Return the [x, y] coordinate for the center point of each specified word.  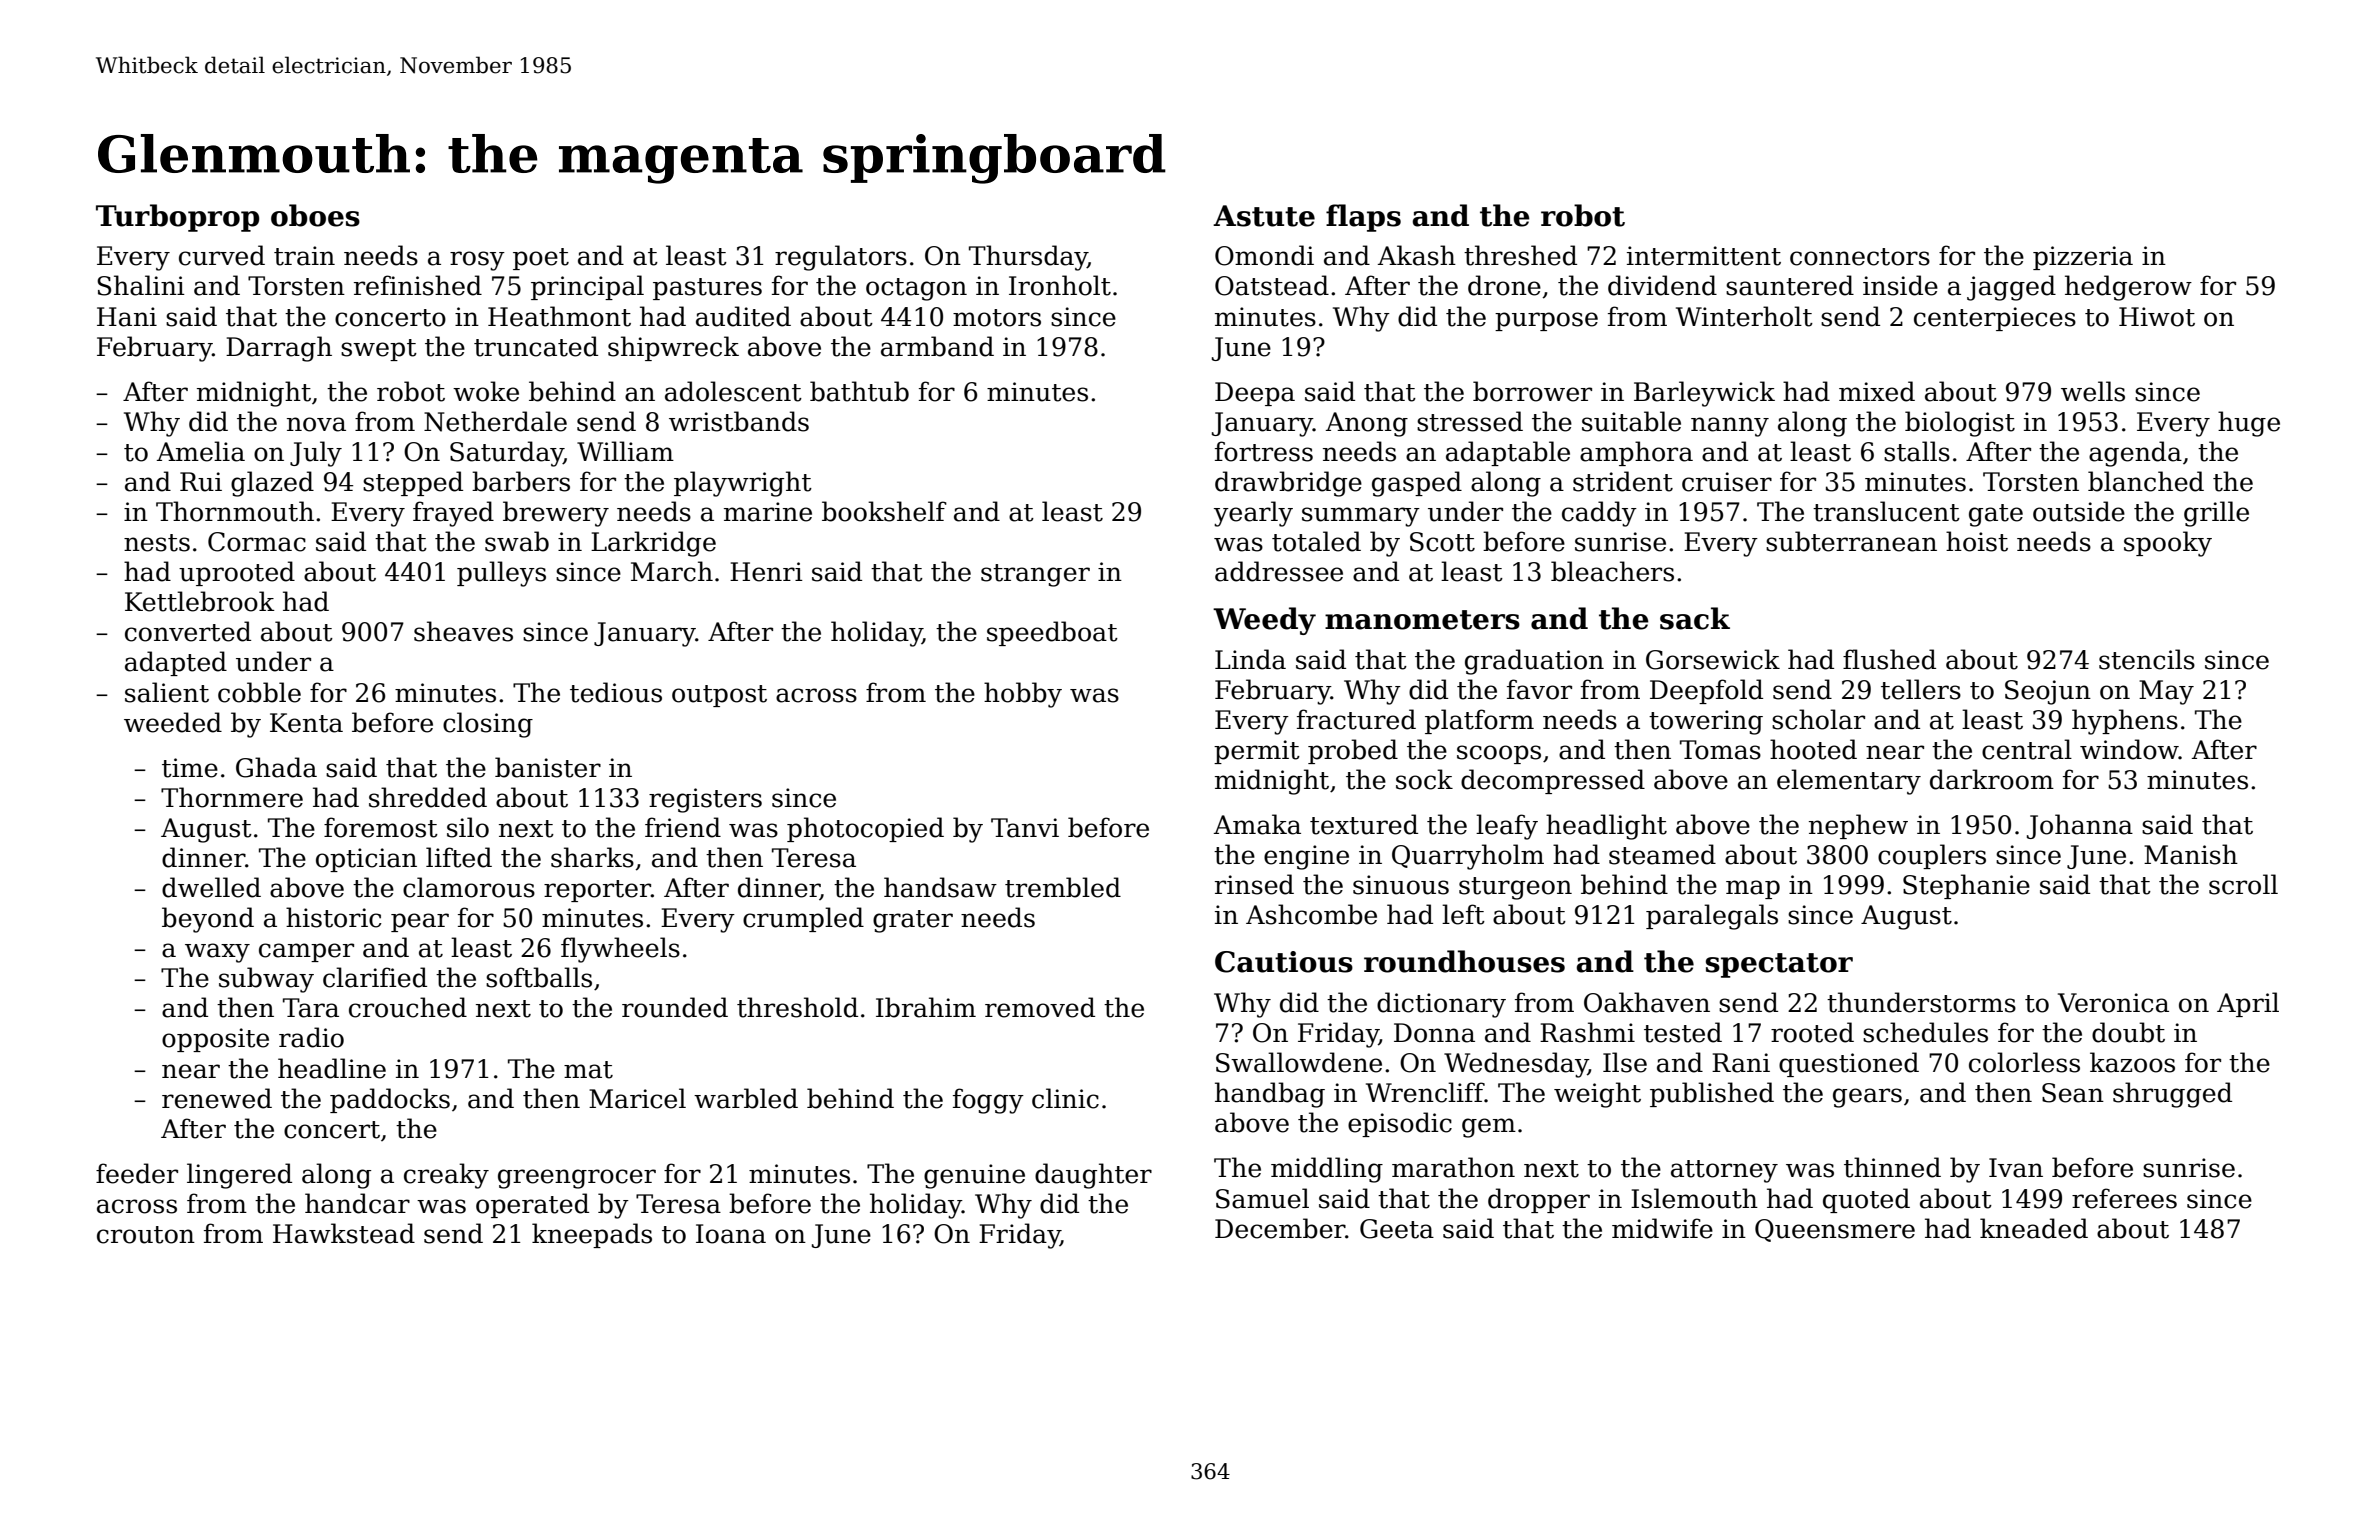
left [1463, 914]
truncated [536, 346]
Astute [1264, 216]
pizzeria [2083, 258]
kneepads [592, 1235]
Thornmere [232, 797]
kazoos [2132, 1062]
